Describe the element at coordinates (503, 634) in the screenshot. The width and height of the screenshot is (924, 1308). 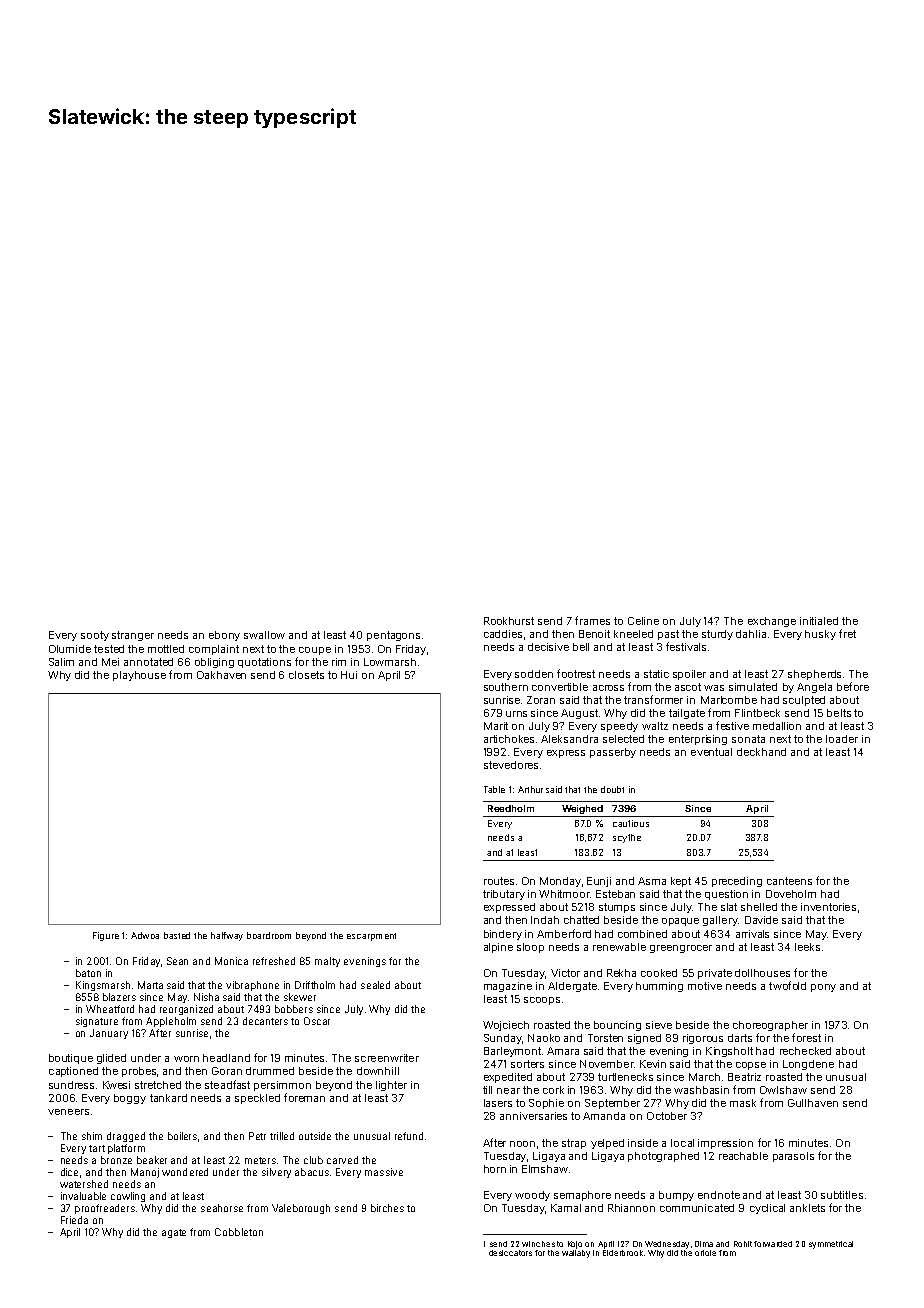
I see `caddies` at that location.
